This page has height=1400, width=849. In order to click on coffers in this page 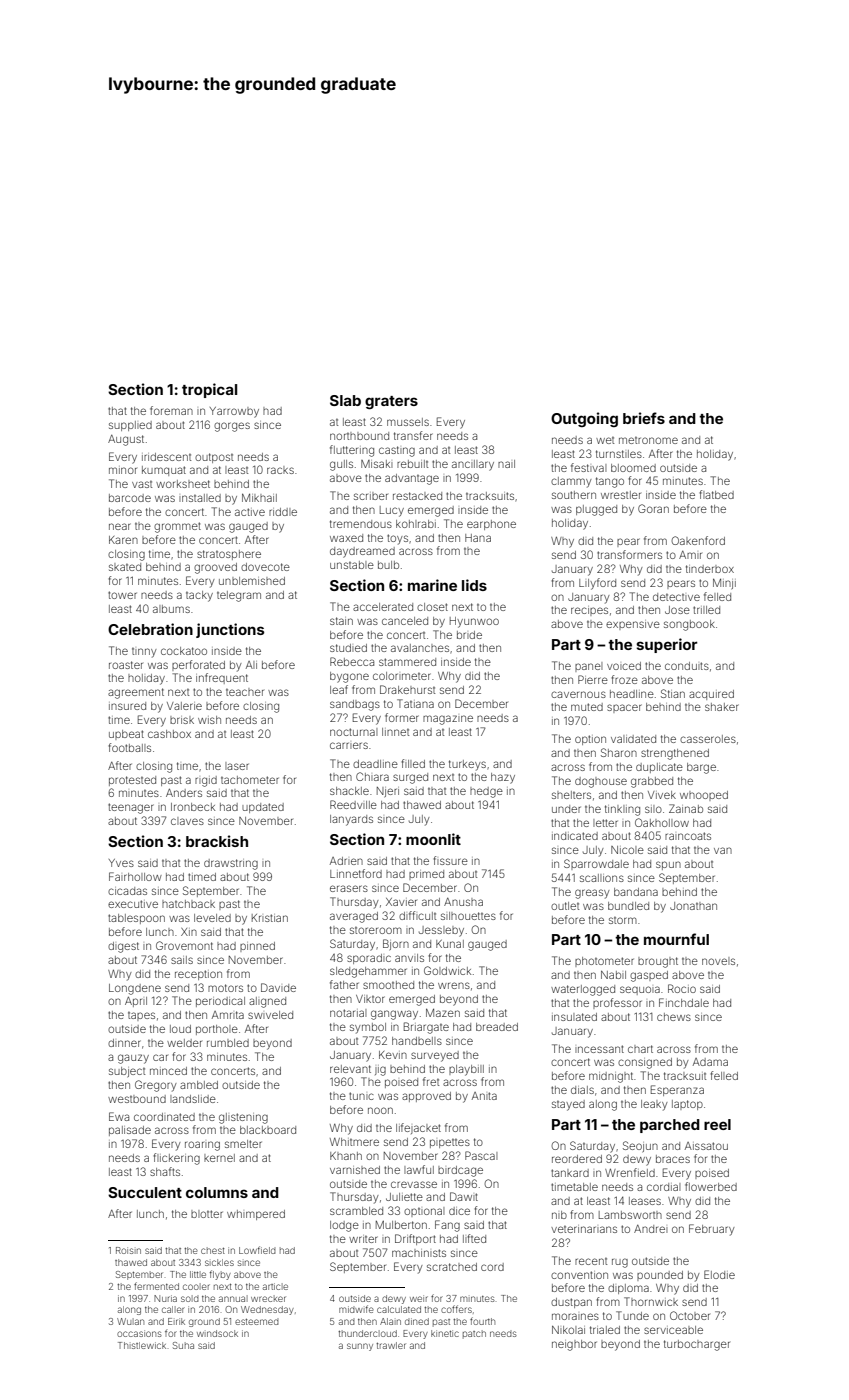, I will do `click(456, 1309)`.
